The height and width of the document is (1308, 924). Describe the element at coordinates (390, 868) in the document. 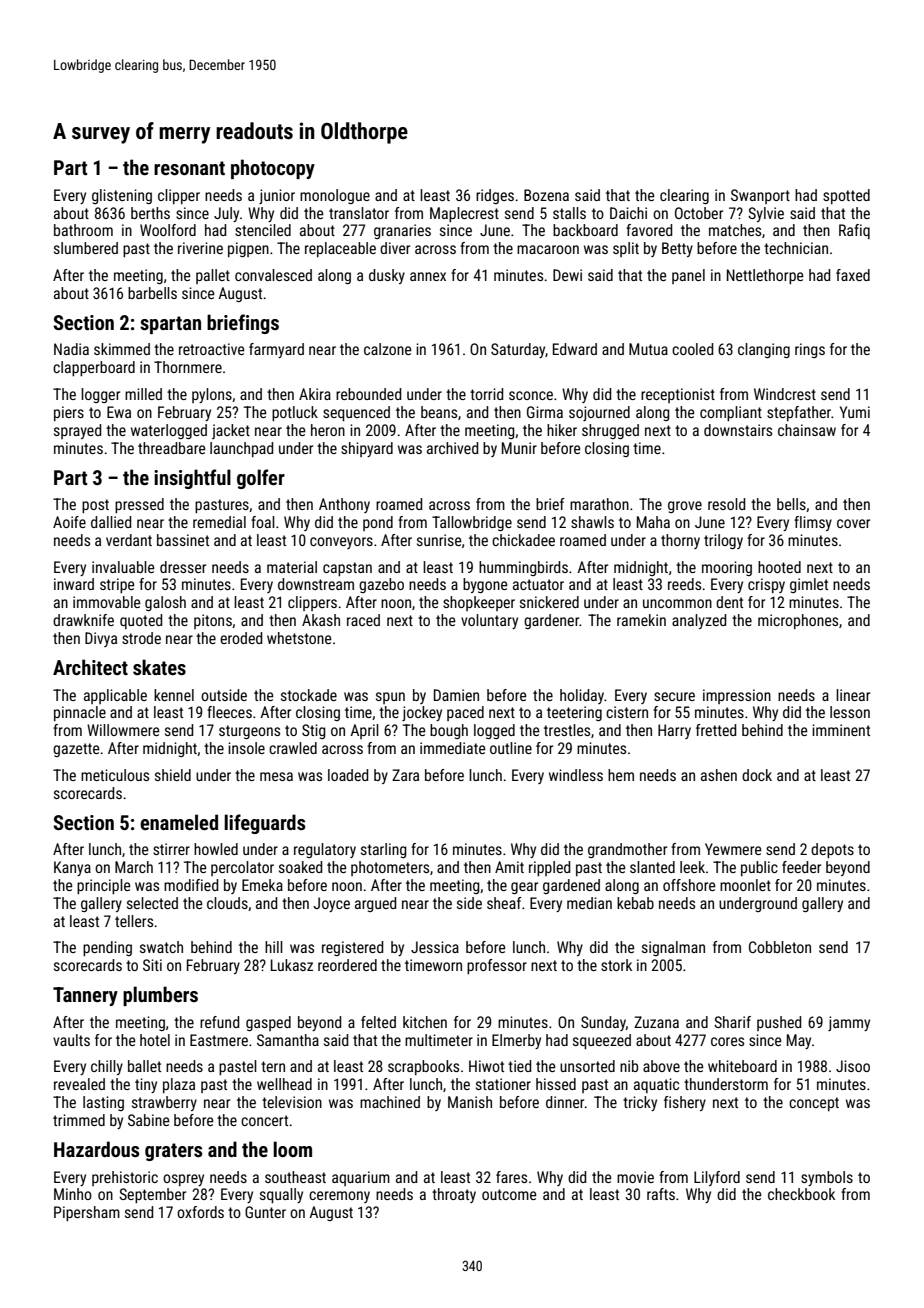

I see `photometers` at that location.
